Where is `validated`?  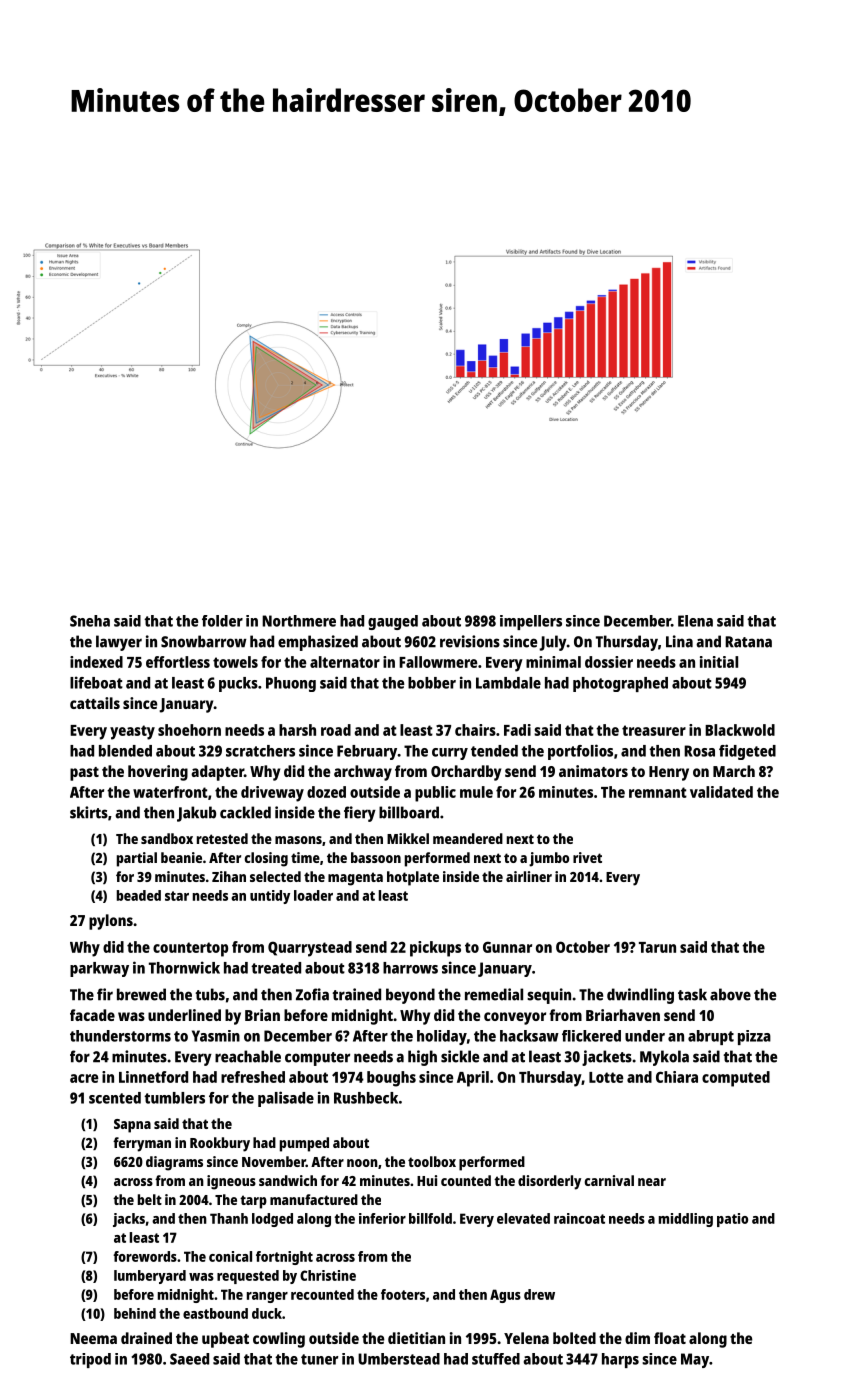 validated is located at coordinates (721, 792).
